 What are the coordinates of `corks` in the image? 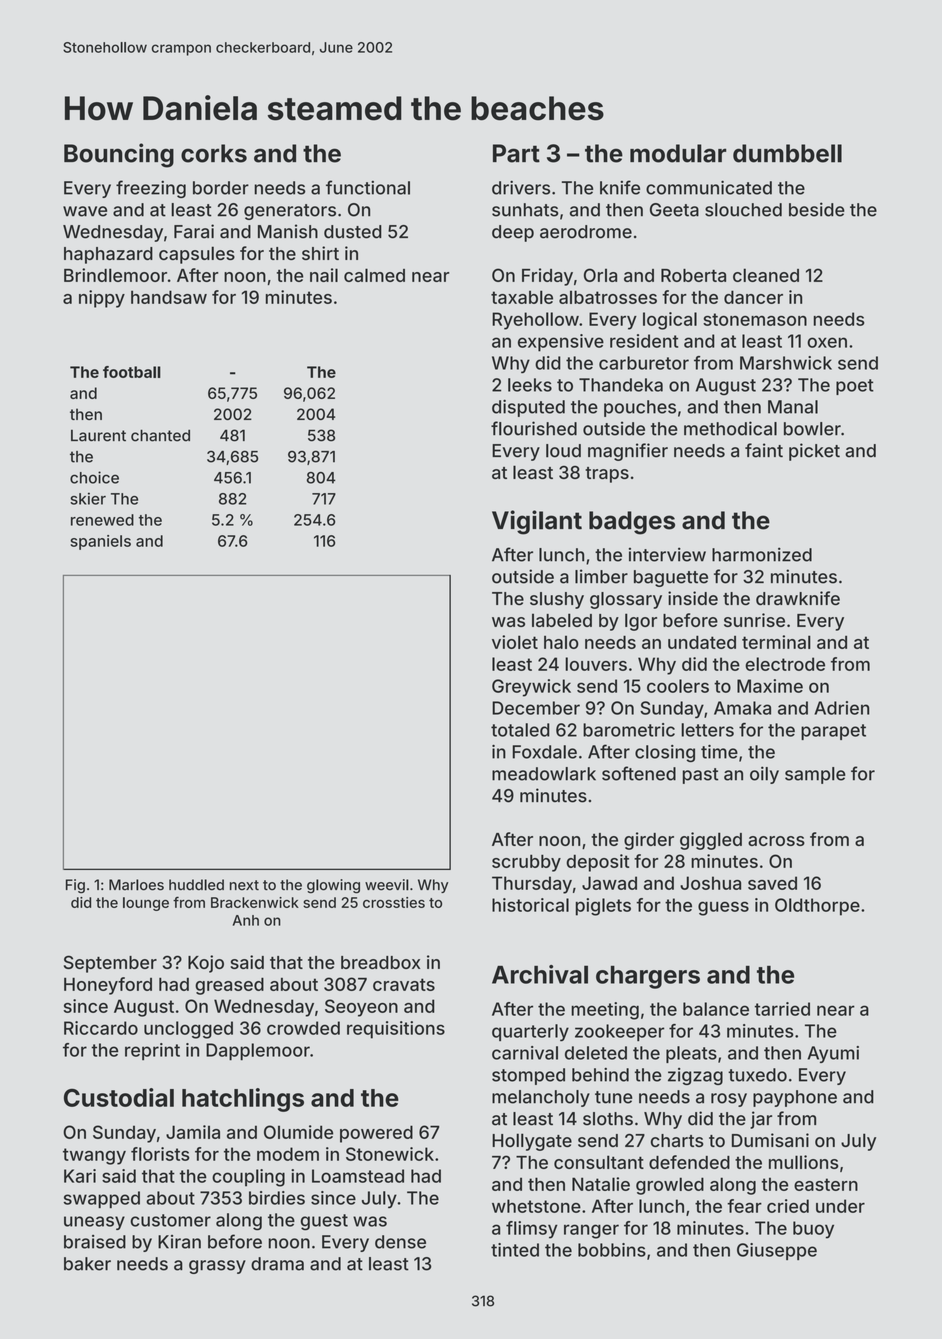 It's located at (214, 153).
